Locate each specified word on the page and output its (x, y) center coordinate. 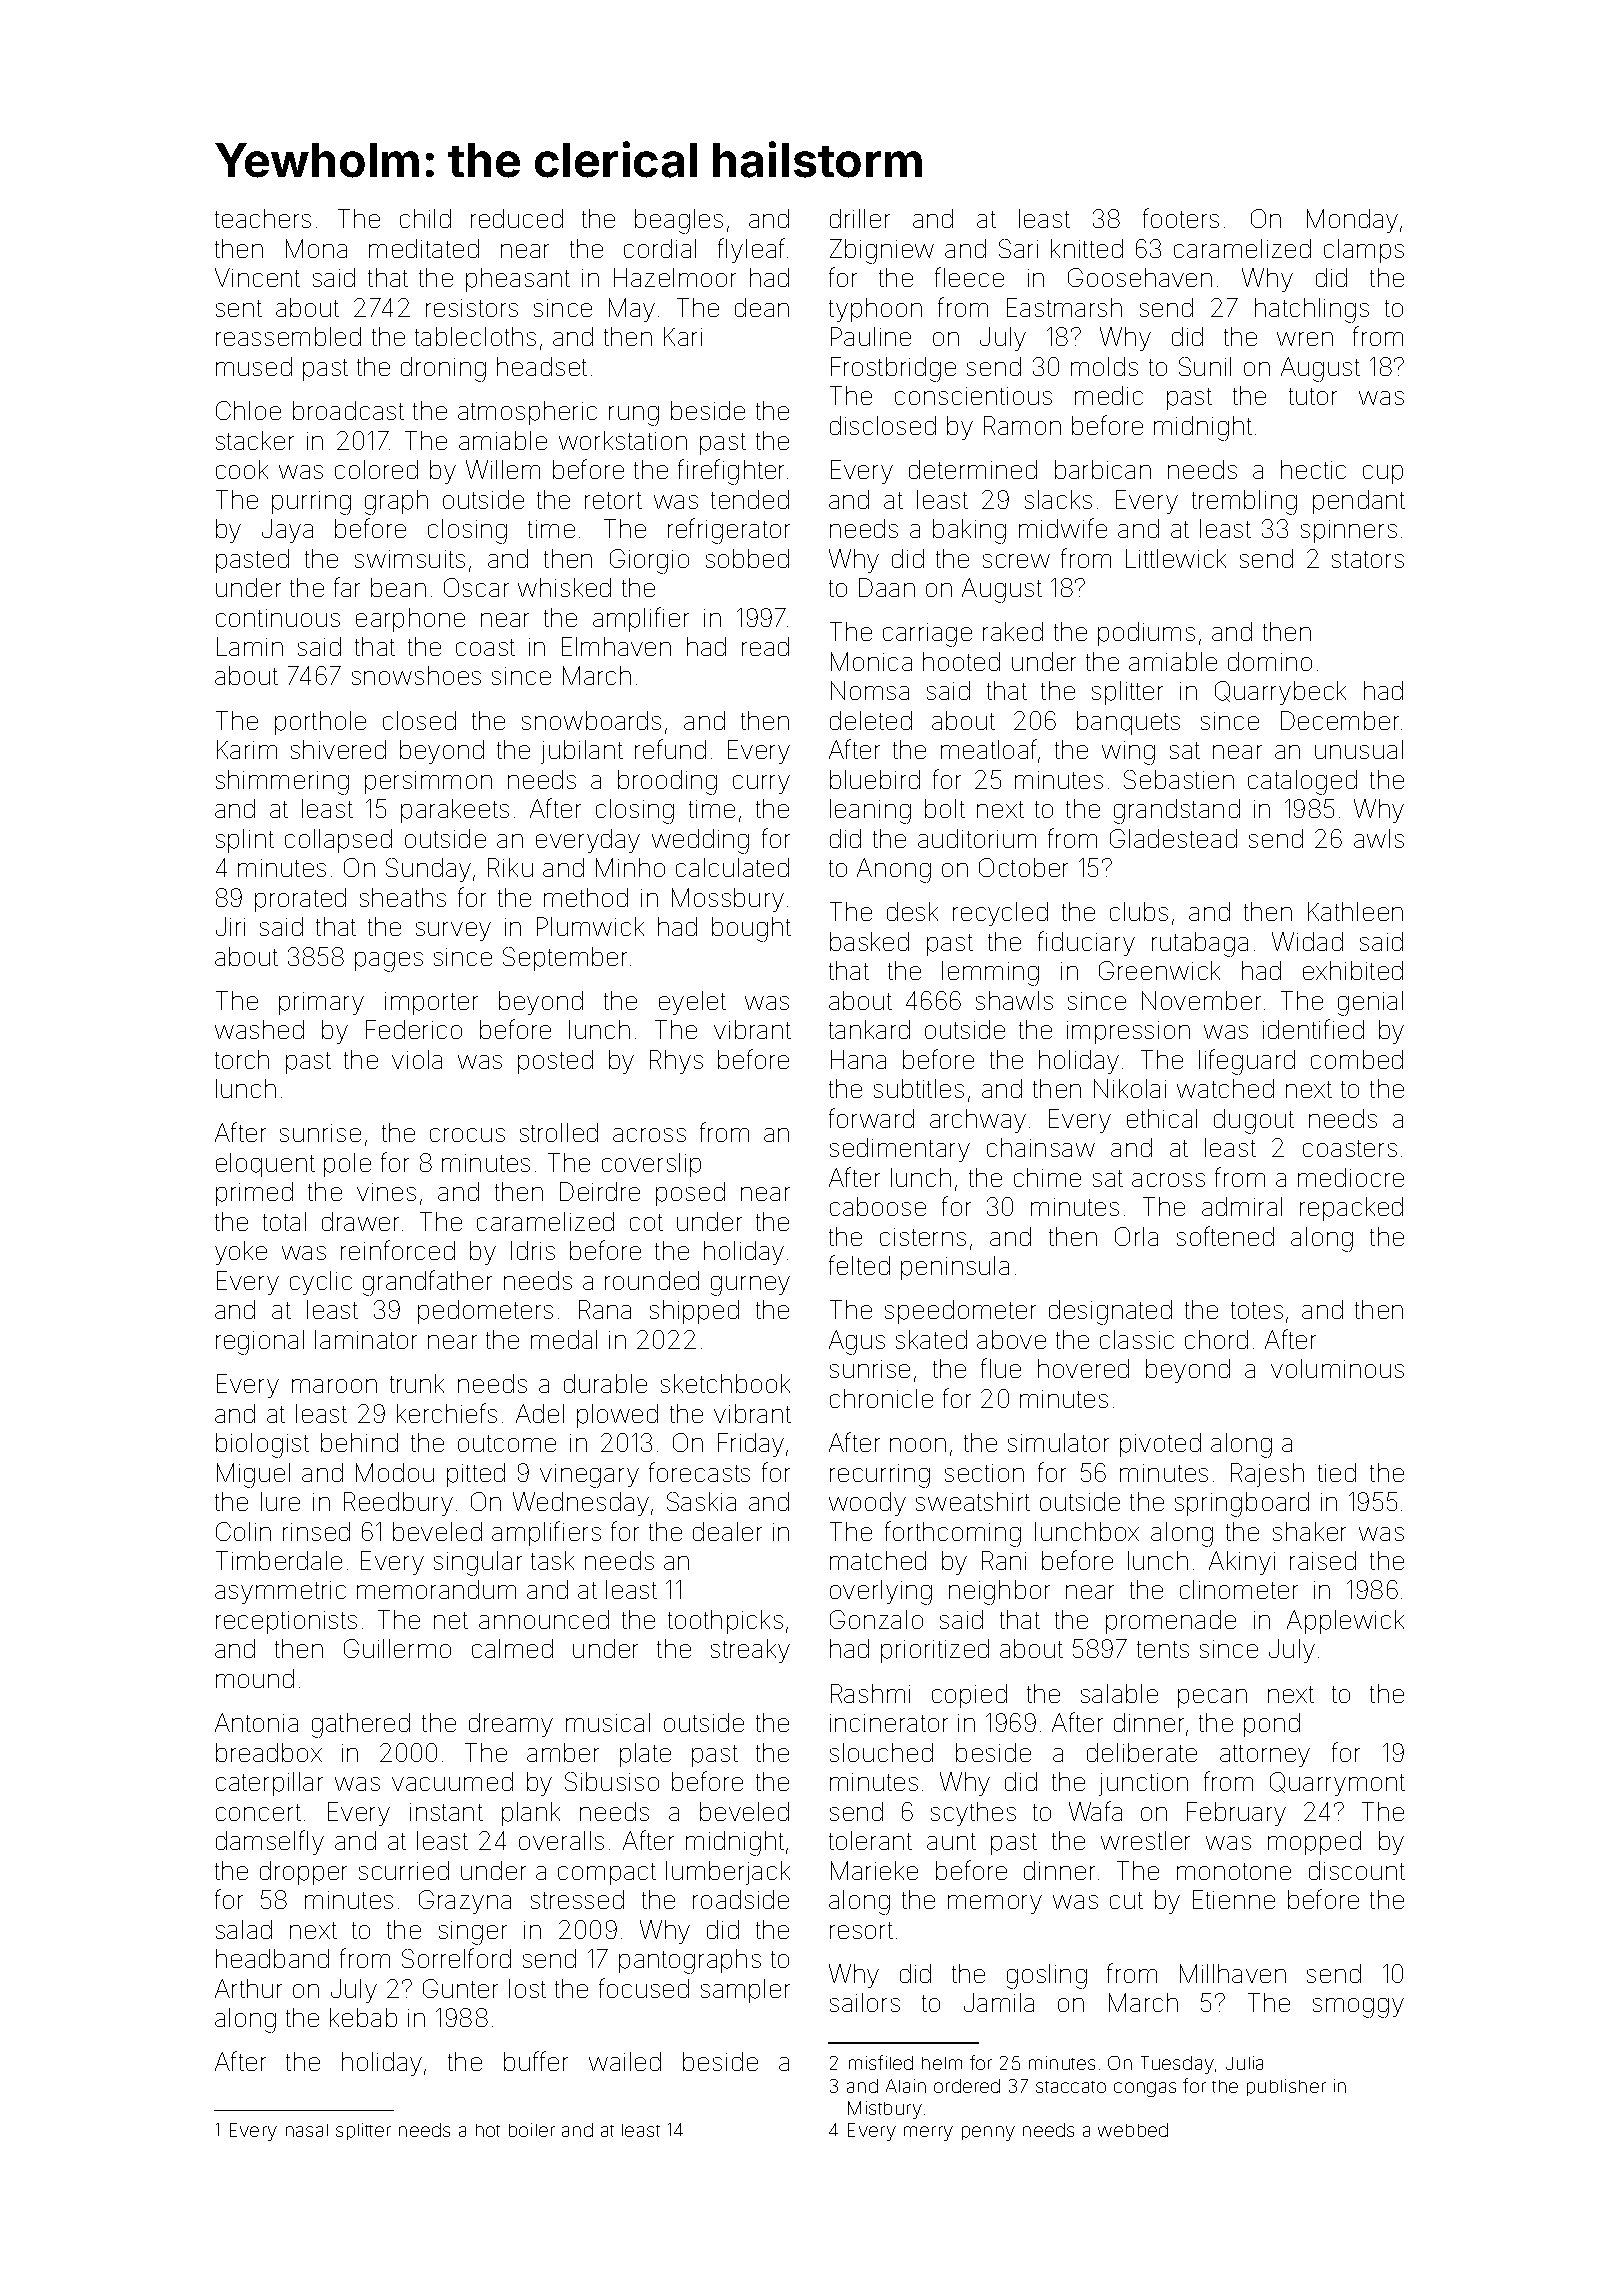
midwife (1063, 528)
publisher (1286, 2087)
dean (762, 307)
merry (928, 2133)
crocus (467, 1135)
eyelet (692, 1003)
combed (1357, 1059)
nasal (307, 2130)
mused (254, 366)
